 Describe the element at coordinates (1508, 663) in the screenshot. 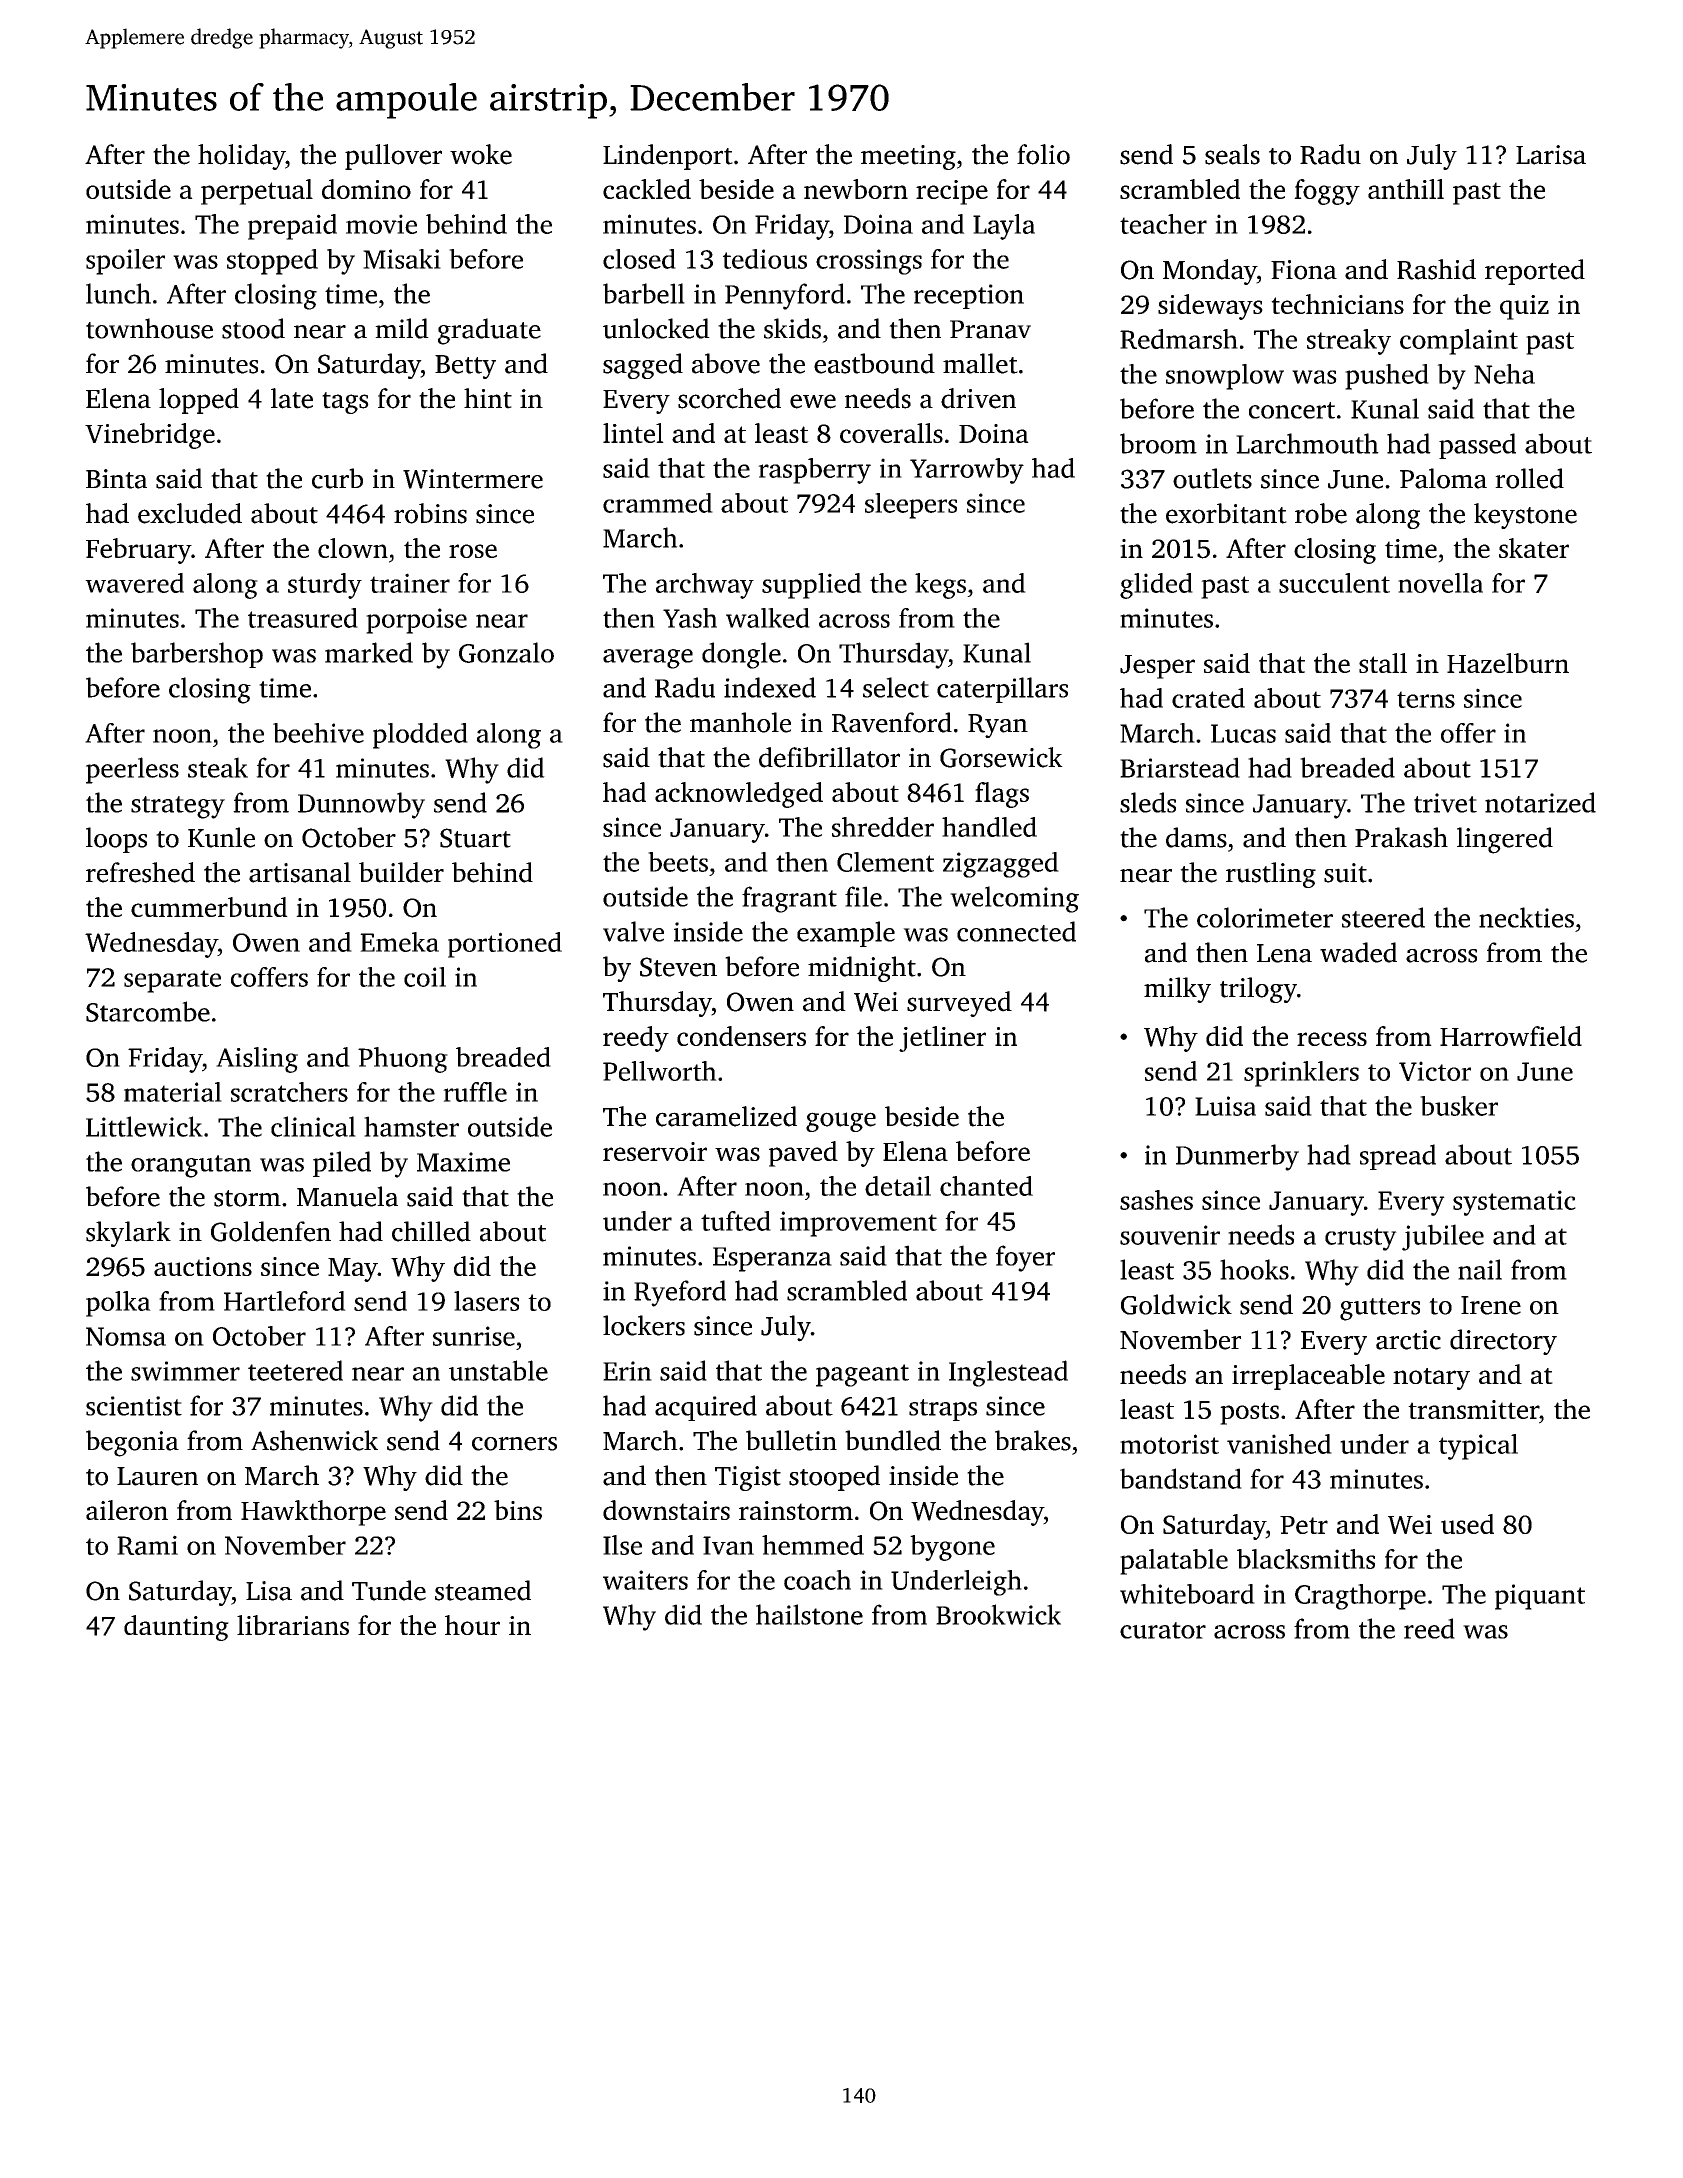

I see `Hazelburn` at that location.
